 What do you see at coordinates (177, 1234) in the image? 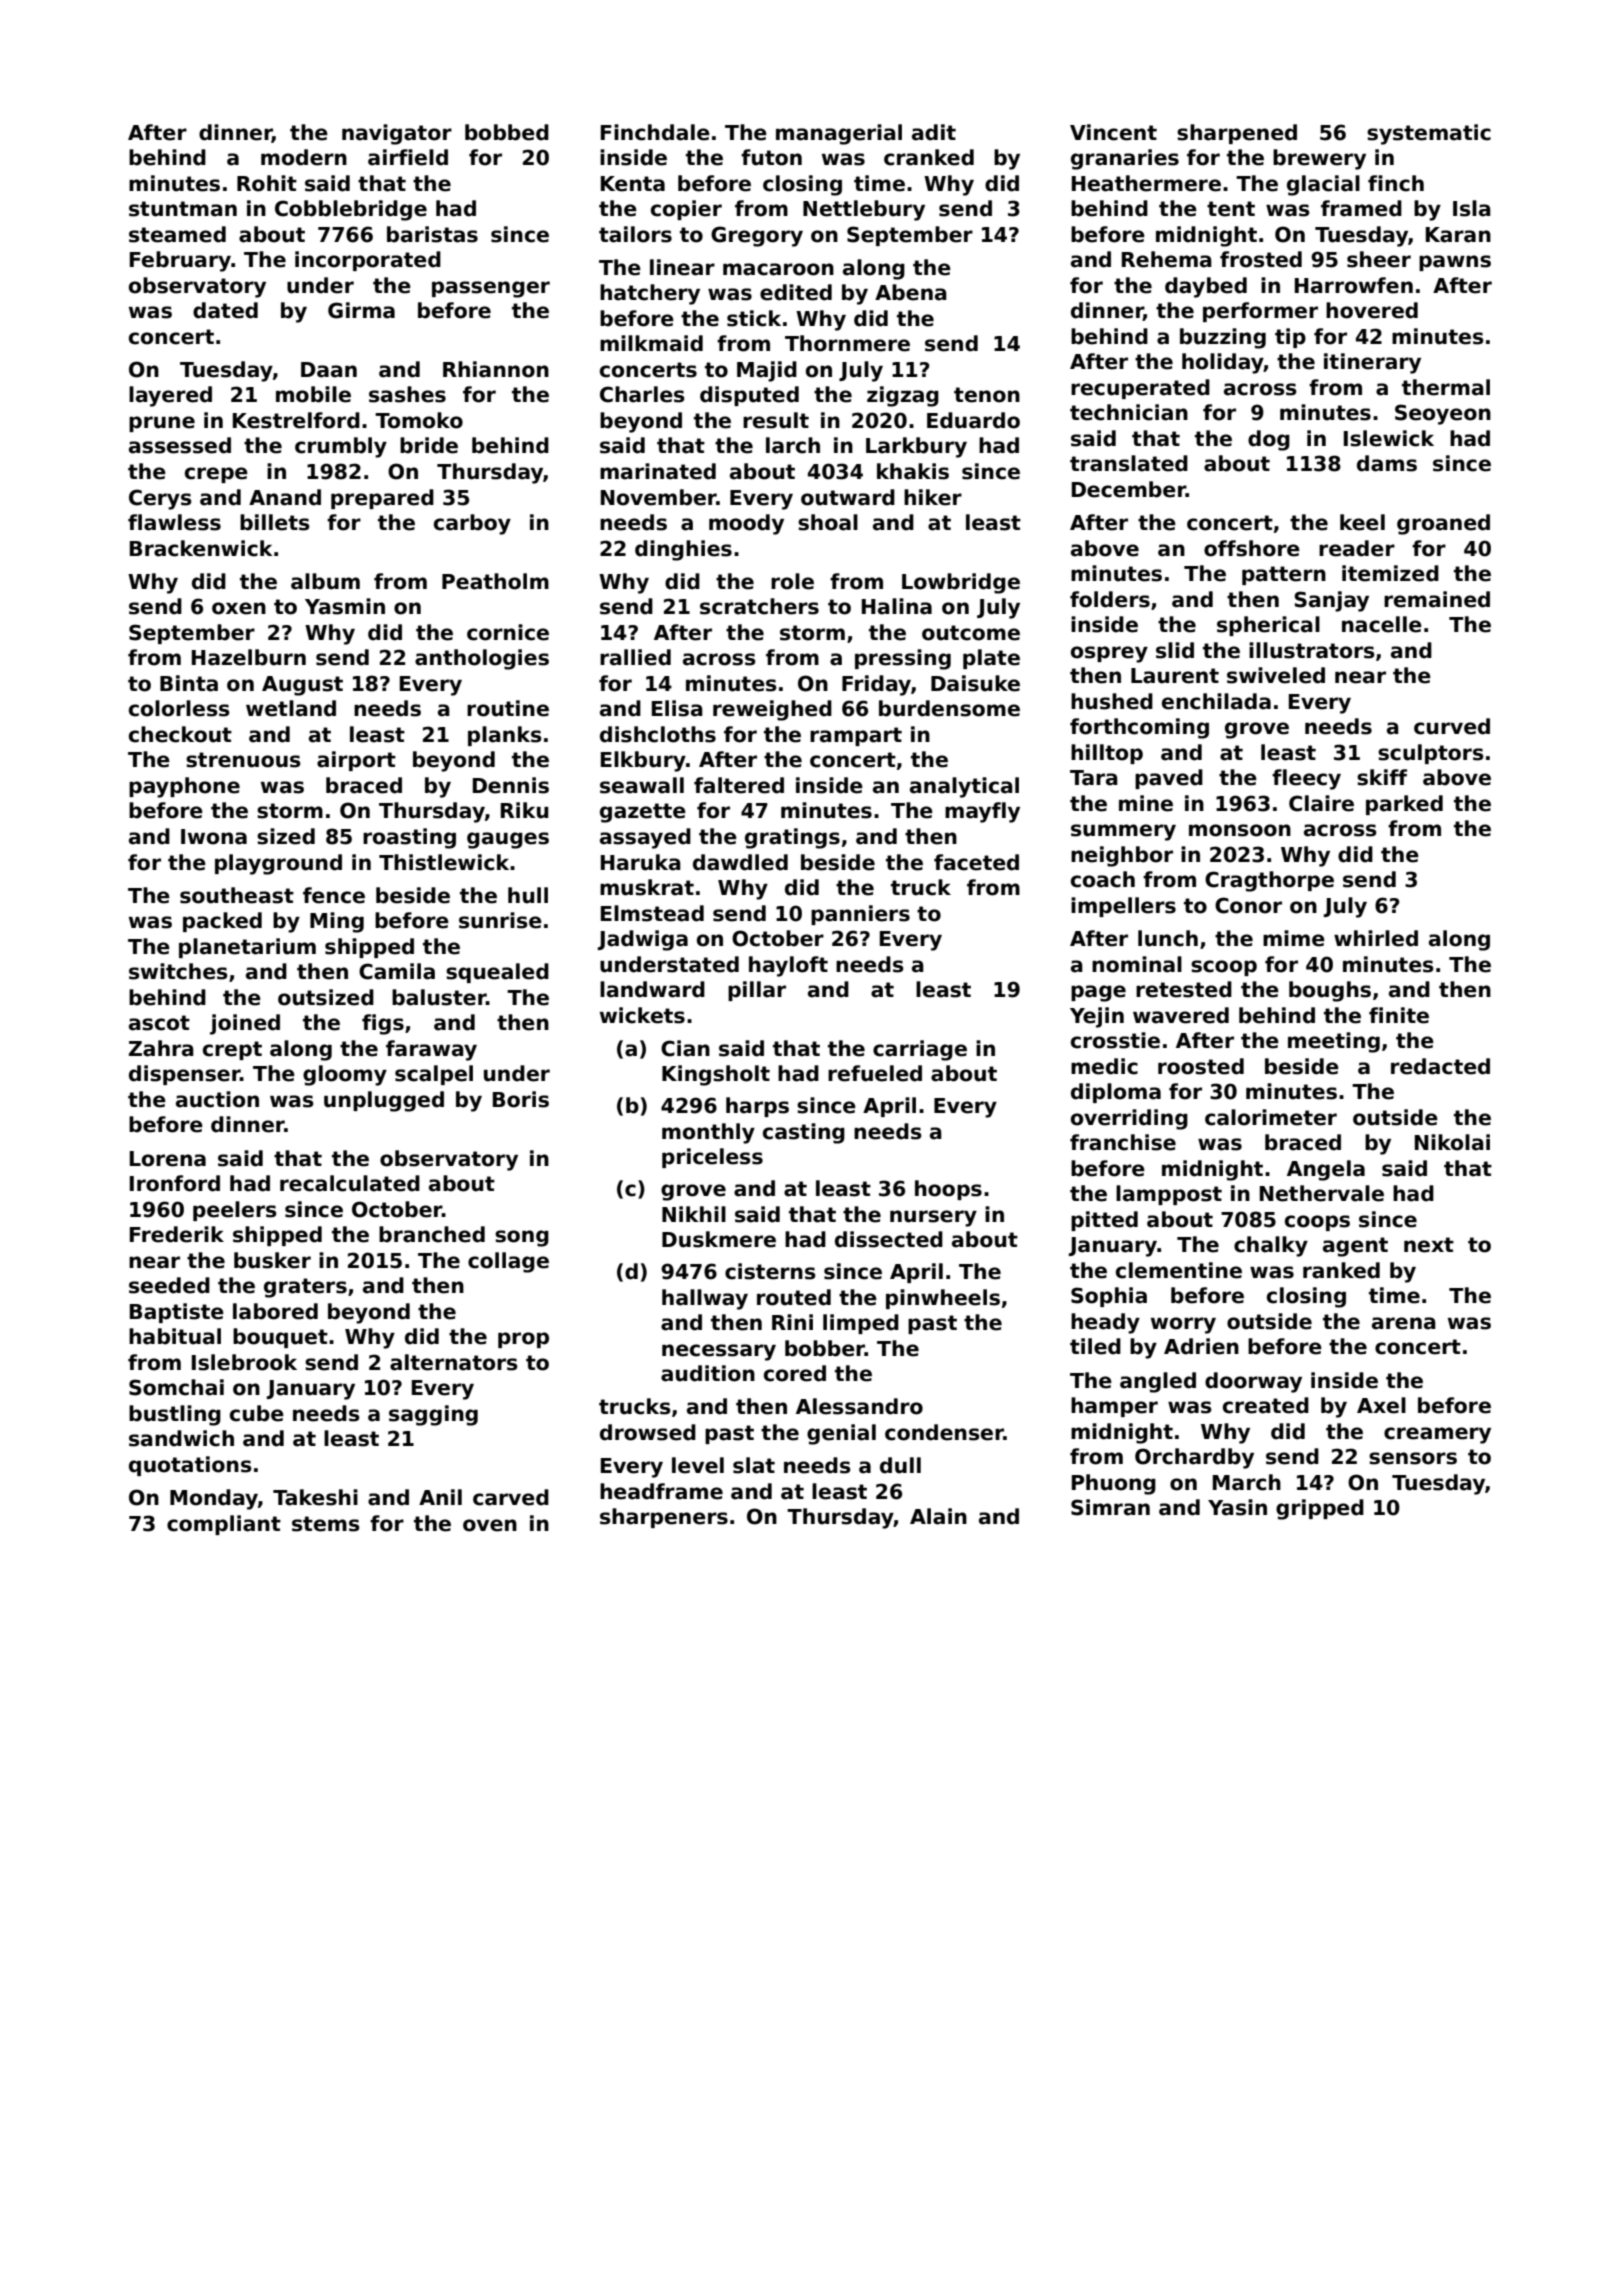
I see `Frederik` at bounding box center [177, 1234].
